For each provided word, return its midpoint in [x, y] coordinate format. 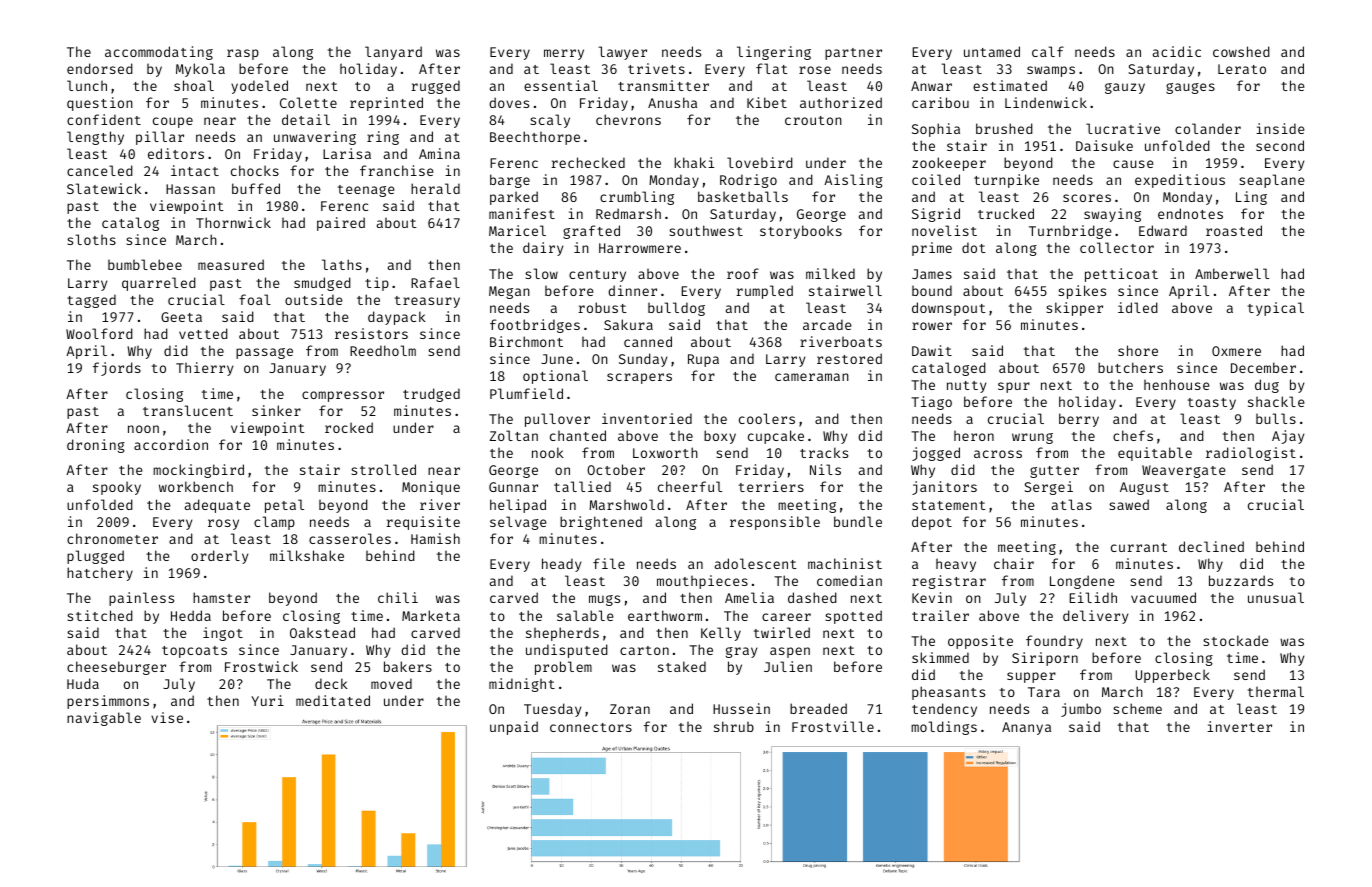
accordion [171, 444]
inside [1280, 128]
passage [264, 353]
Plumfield [526, 393]
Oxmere [1236, 351]
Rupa [703, 360]
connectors [591, 727]
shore [1138, 350]
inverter [1239, 726]
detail [306, 119]
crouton [813, 120]
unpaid [514, 728]
